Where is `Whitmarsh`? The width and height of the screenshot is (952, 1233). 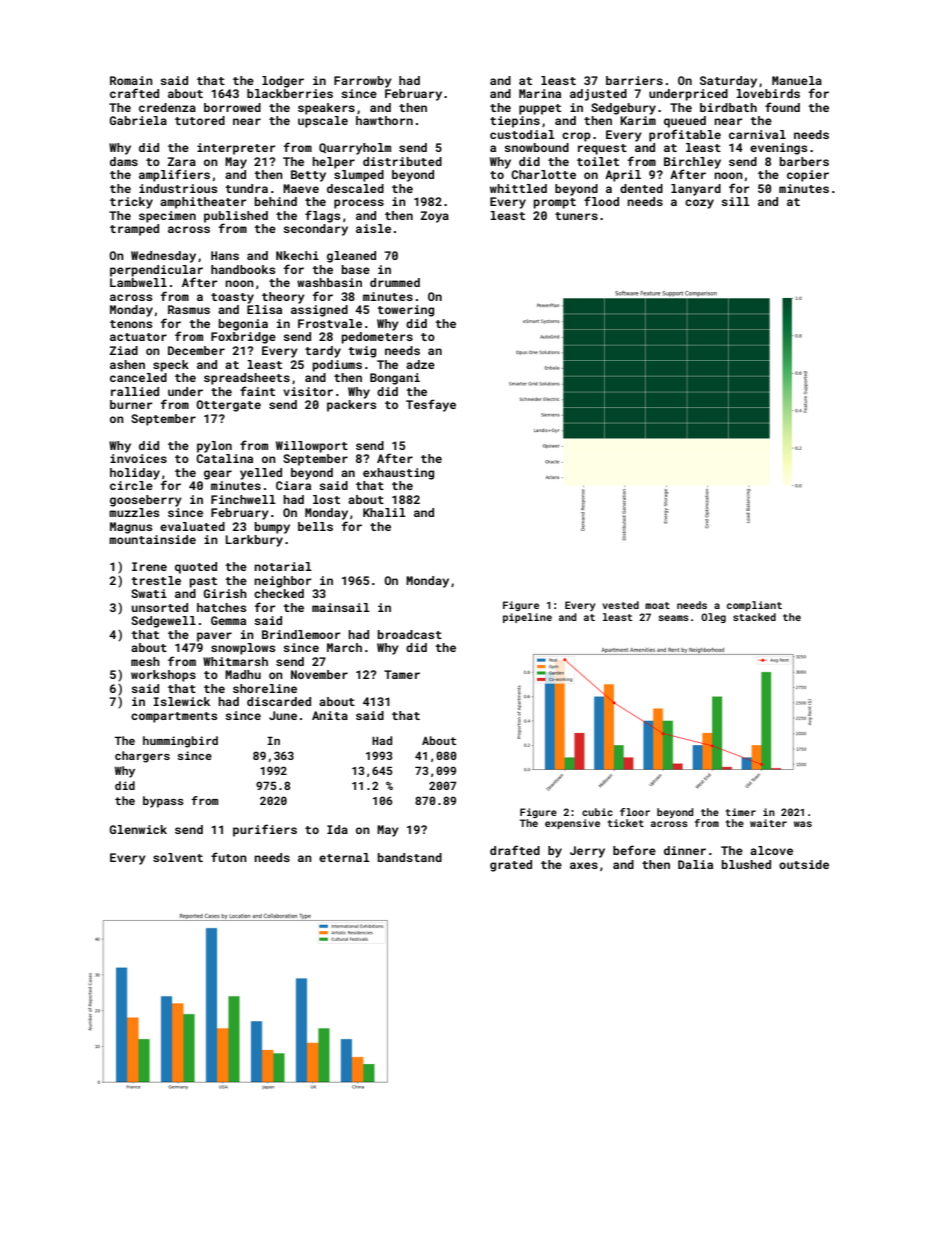
Whitmarsh is located at coordinates (235, 661).
